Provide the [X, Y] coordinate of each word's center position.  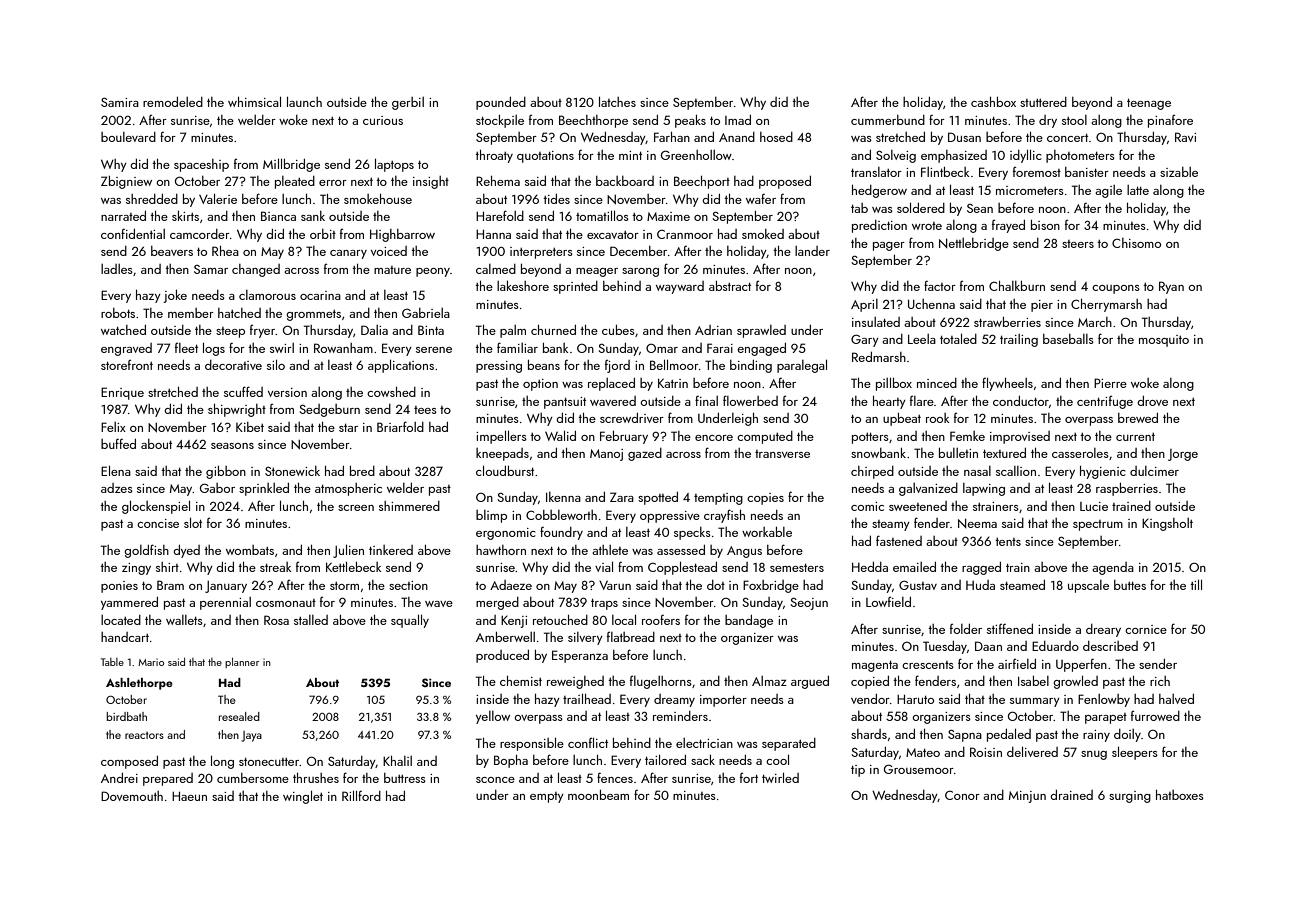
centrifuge [1105, 402]
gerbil [408, 103]
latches [617, 101]
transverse [782, 454]
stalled [311, 620]
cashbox [993, 102]
